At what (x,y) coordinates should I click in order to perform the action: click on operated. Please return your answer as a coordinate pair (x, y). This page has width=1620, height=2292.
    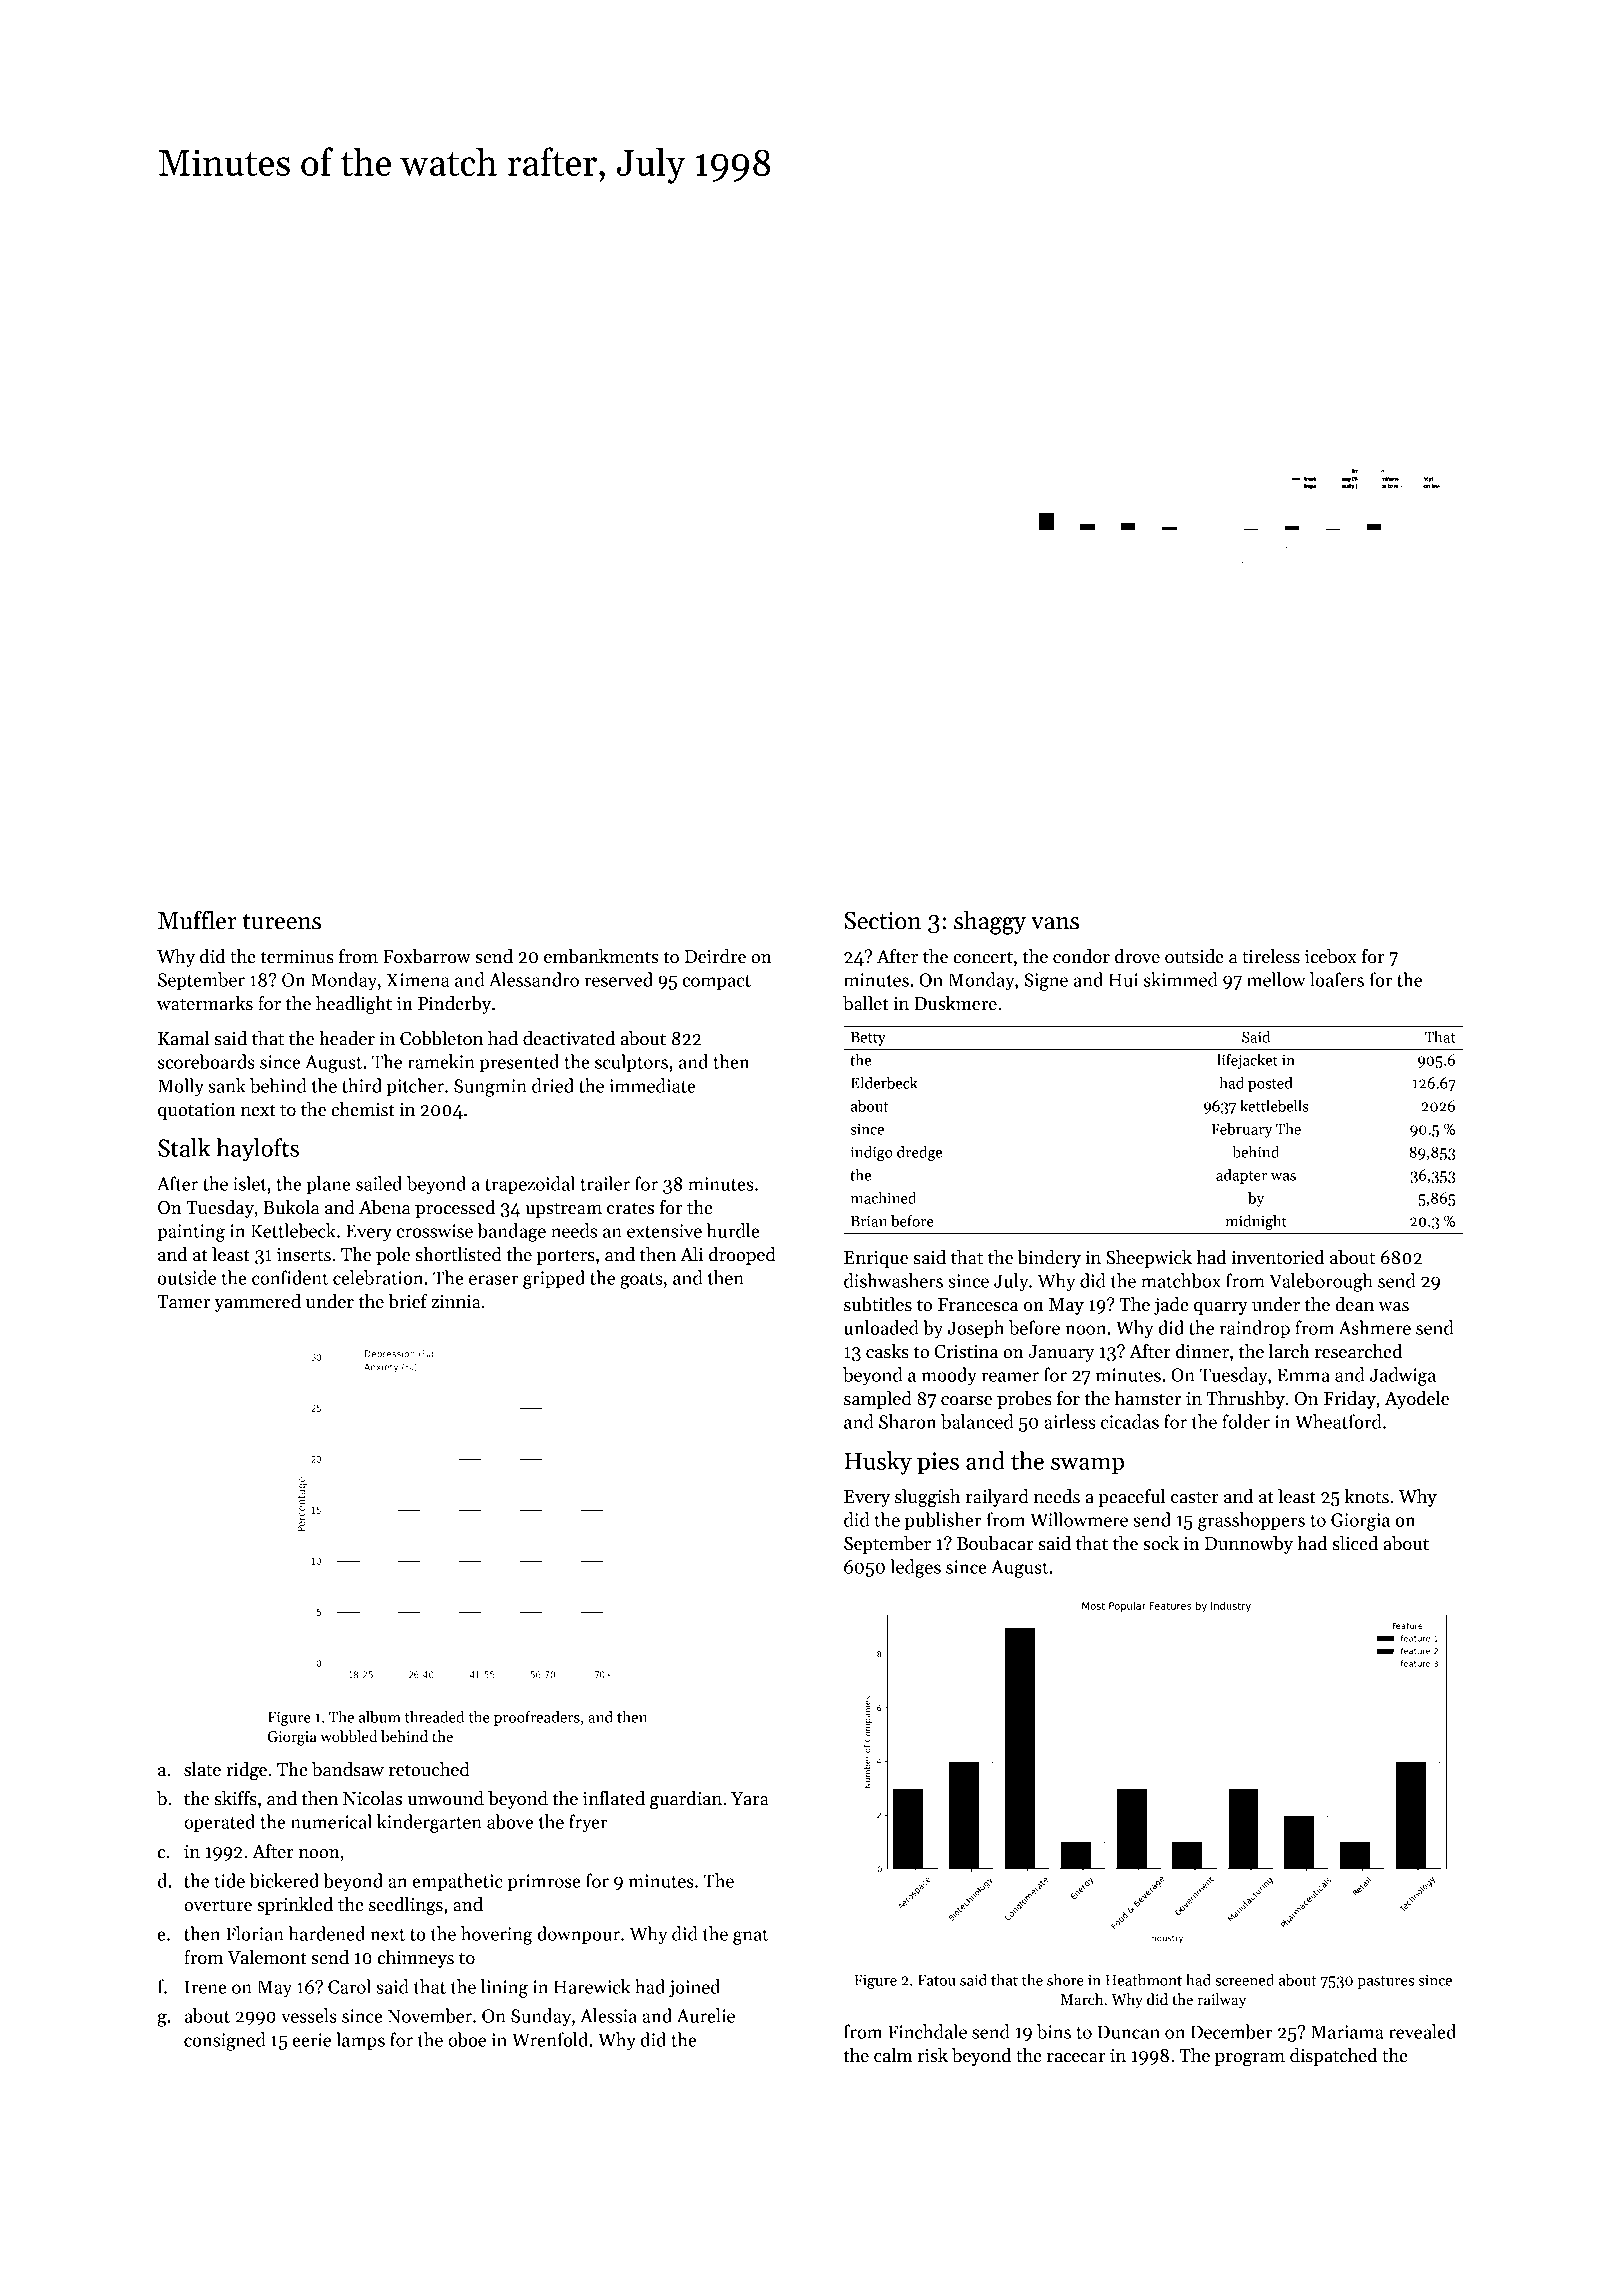
    Looking at the image, I should click on (219, 1823).
